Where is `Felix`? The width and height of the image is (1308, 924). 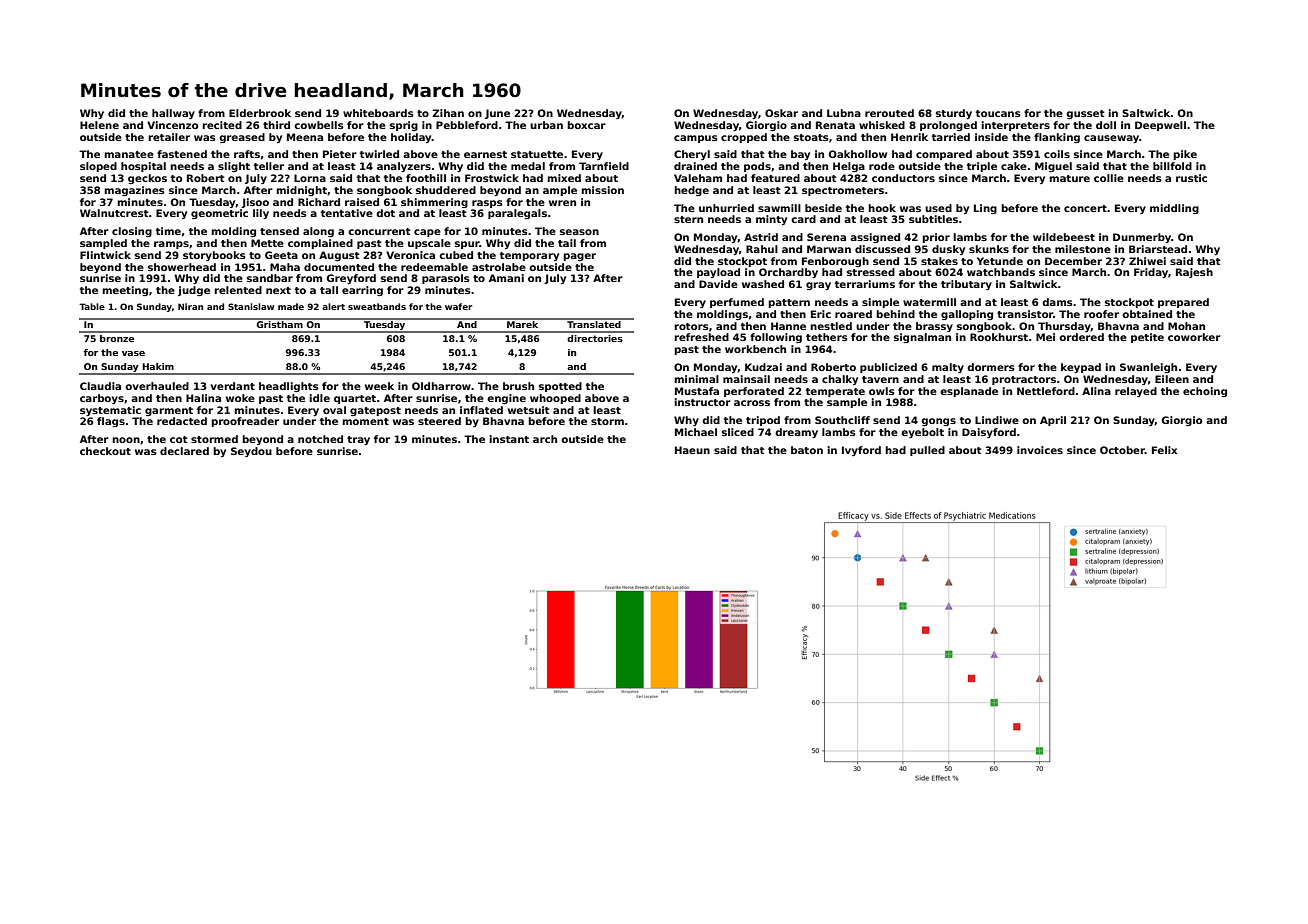
Felix is located at coordinates (1164, 450).
